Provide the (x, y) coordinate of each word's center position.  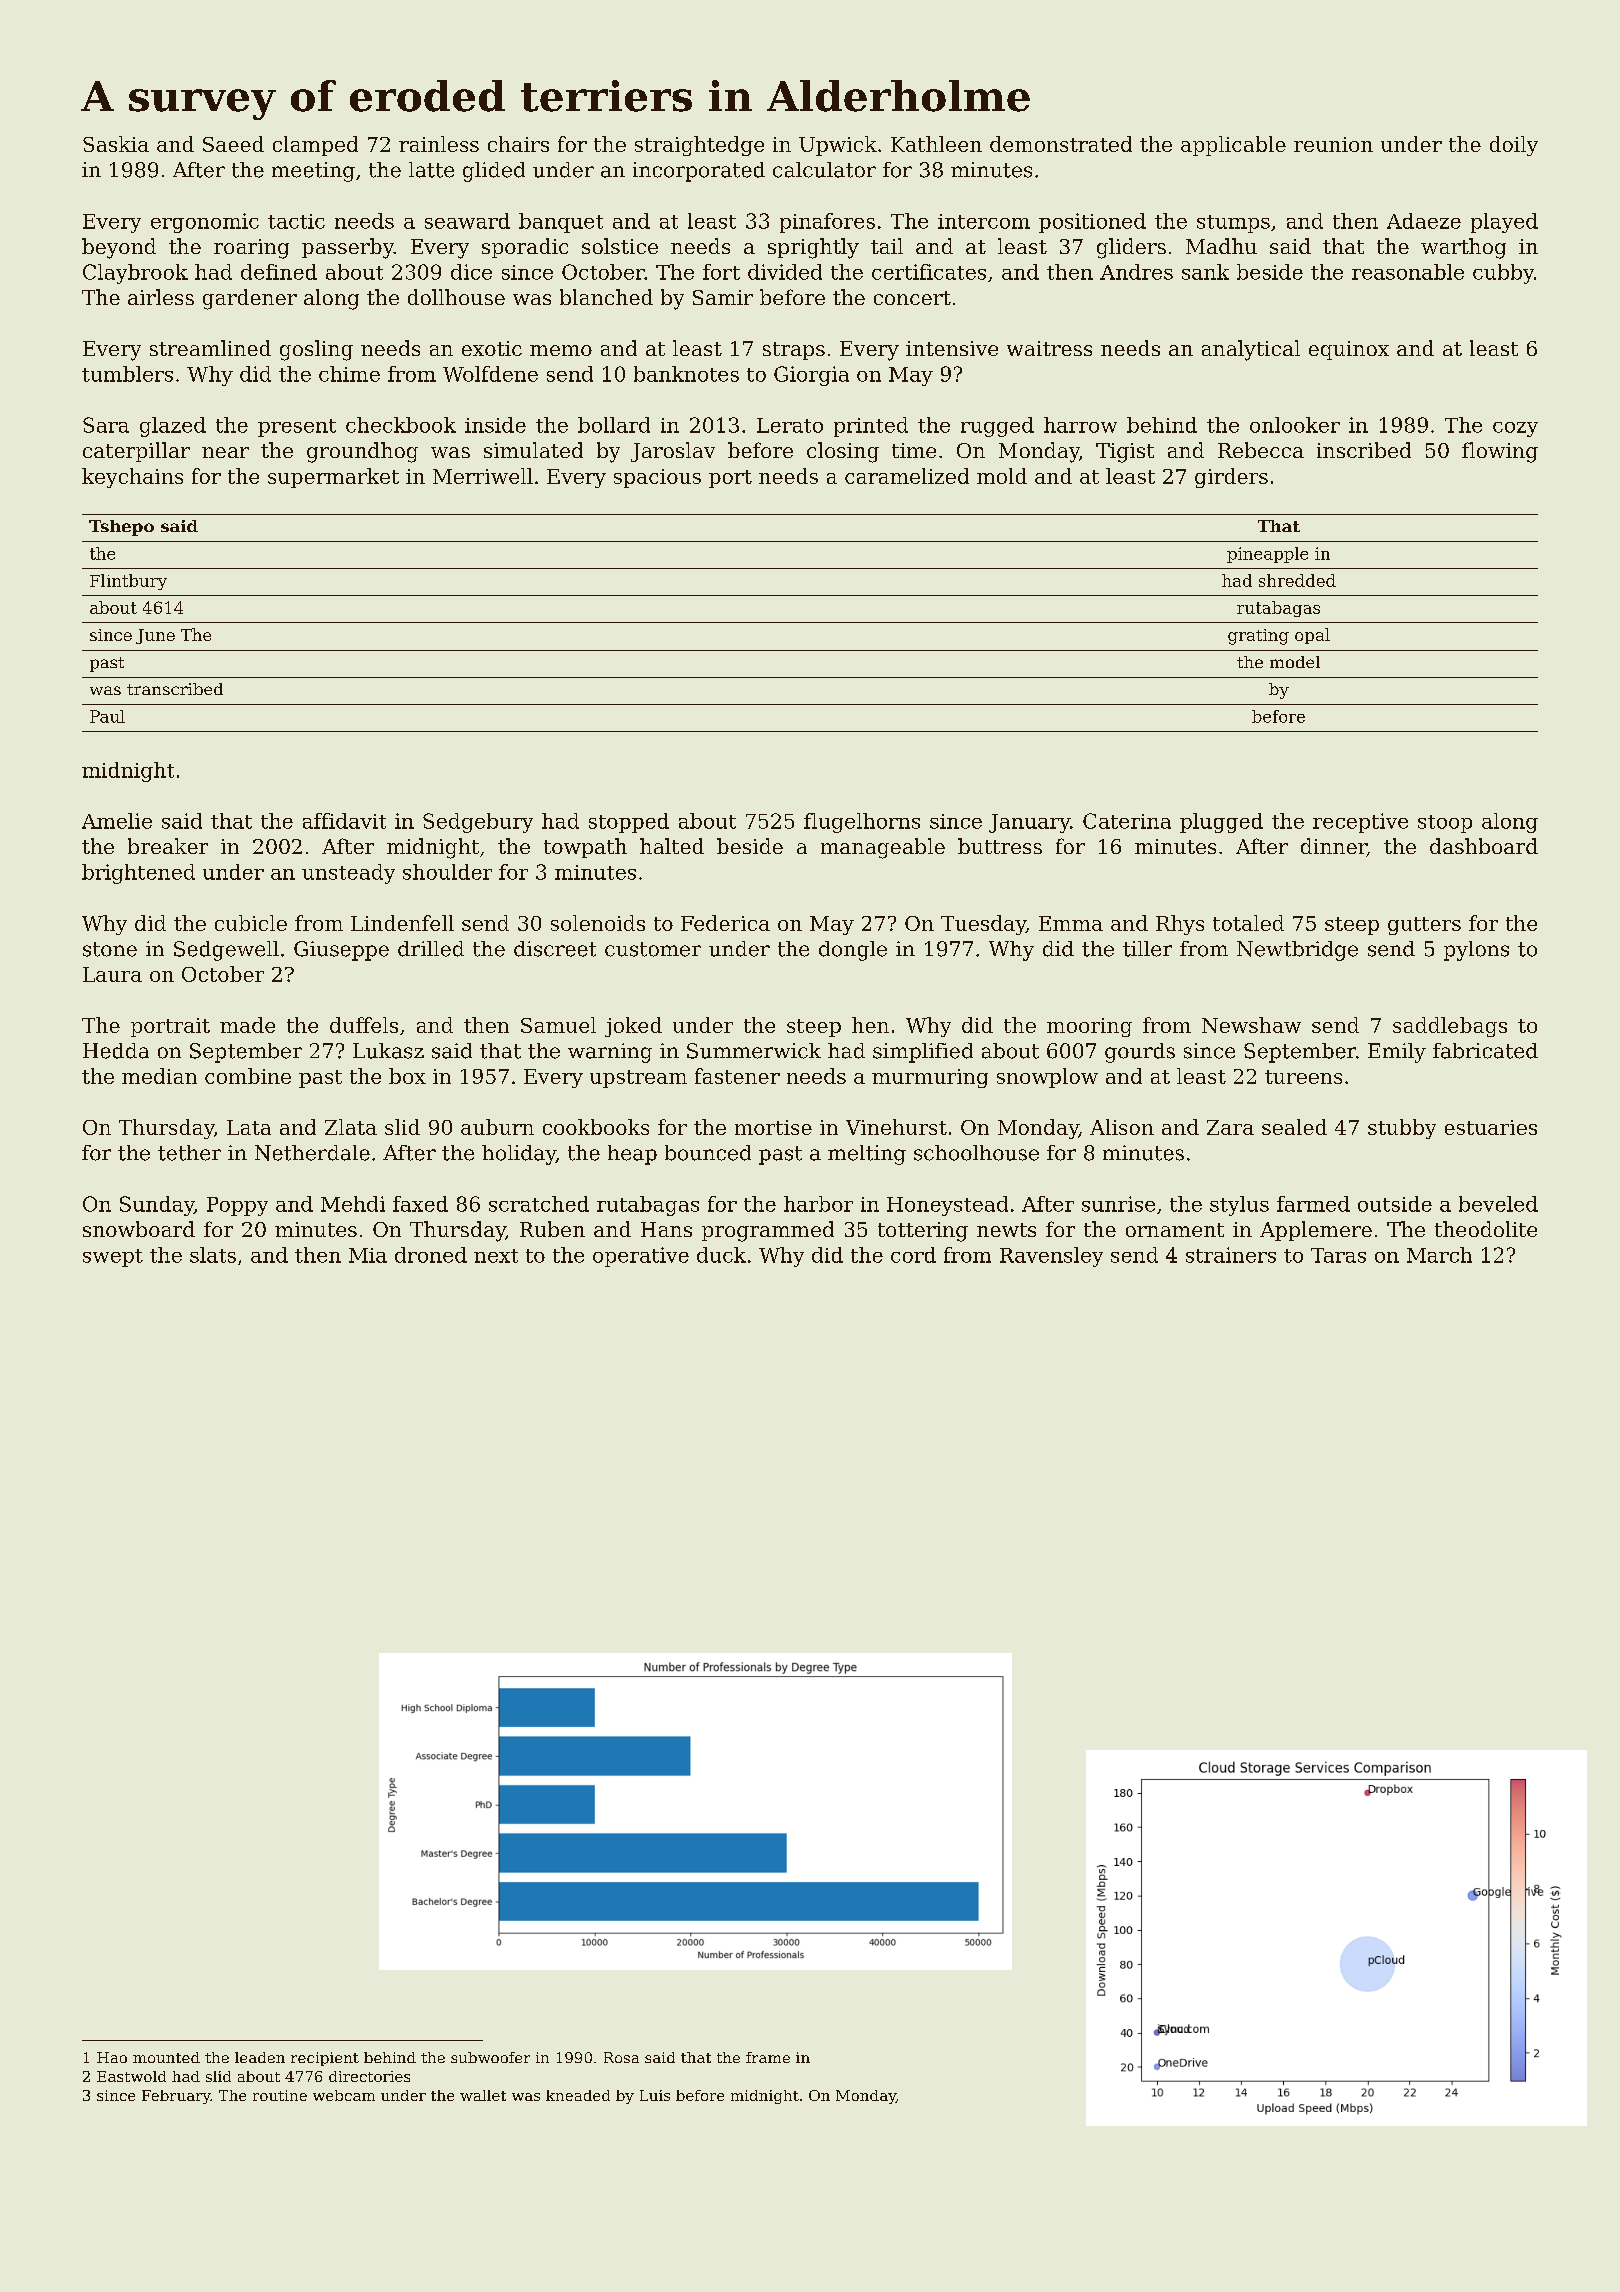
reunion (1333, 144)
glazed (173, 427)
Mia (368, 1255)
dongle (853, 951)
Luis (655, 2095)
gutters (1424, 926)
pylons (1476, 951)
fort (721, 272)
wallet (483, 2095)
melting (867, 1155)
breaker (168, 846)
